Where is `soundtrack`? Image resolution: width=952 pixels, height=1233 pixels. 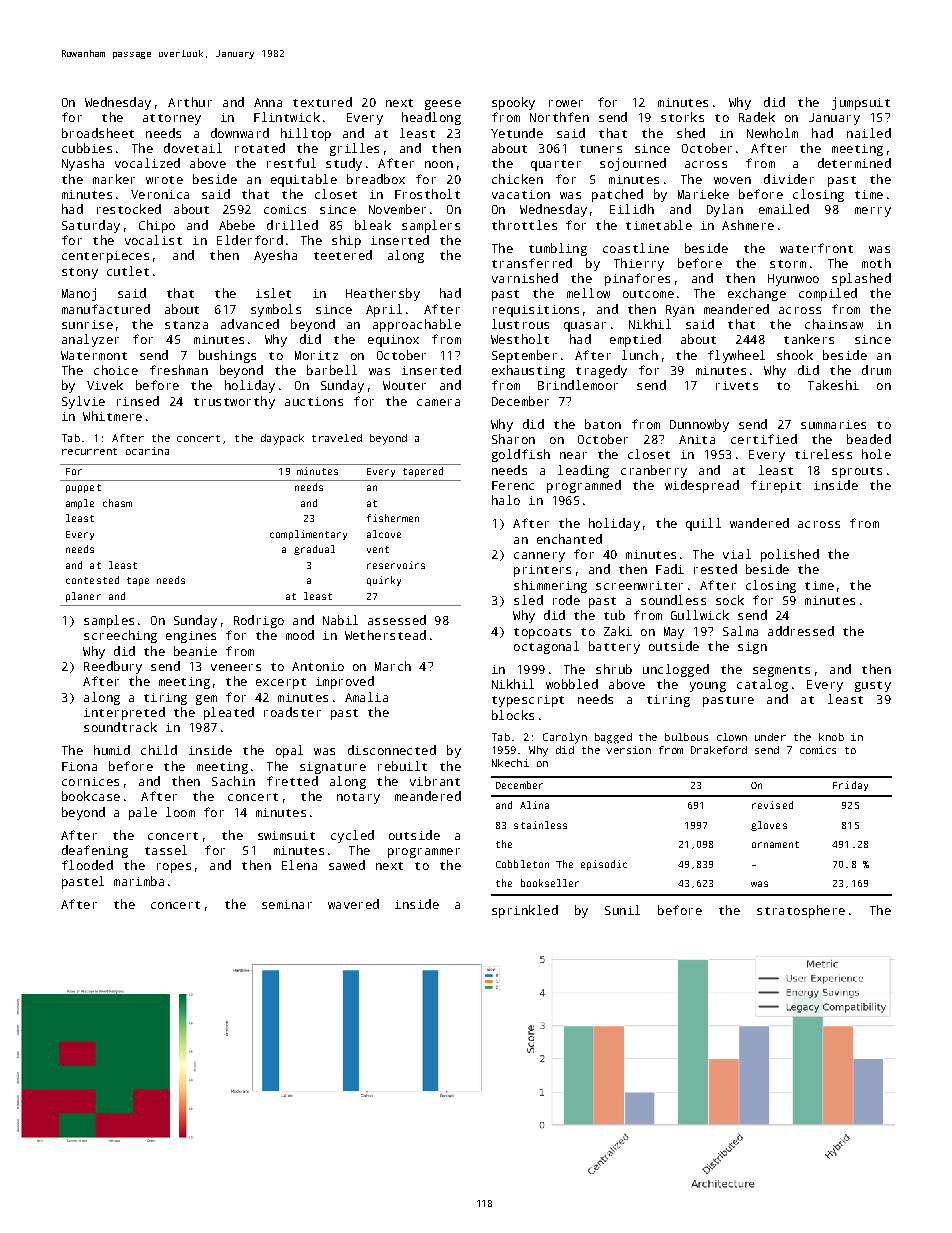 soundtrack is located at coordinates (120, 727).
